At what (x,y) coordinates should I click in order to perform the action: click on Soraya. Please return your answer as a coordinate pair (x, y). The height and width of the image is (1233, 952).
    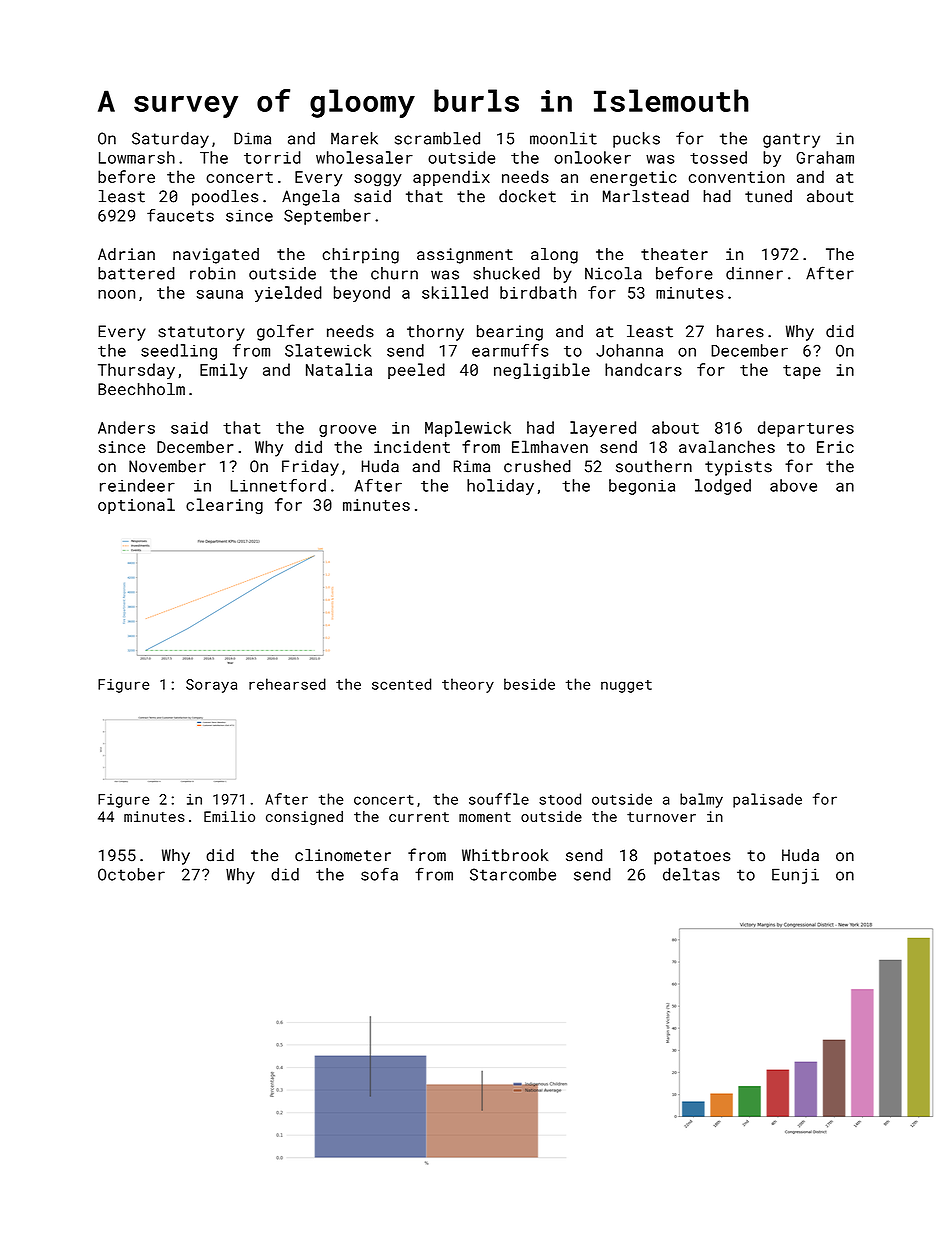
    Looking at the image, I should click on (211, 686).
